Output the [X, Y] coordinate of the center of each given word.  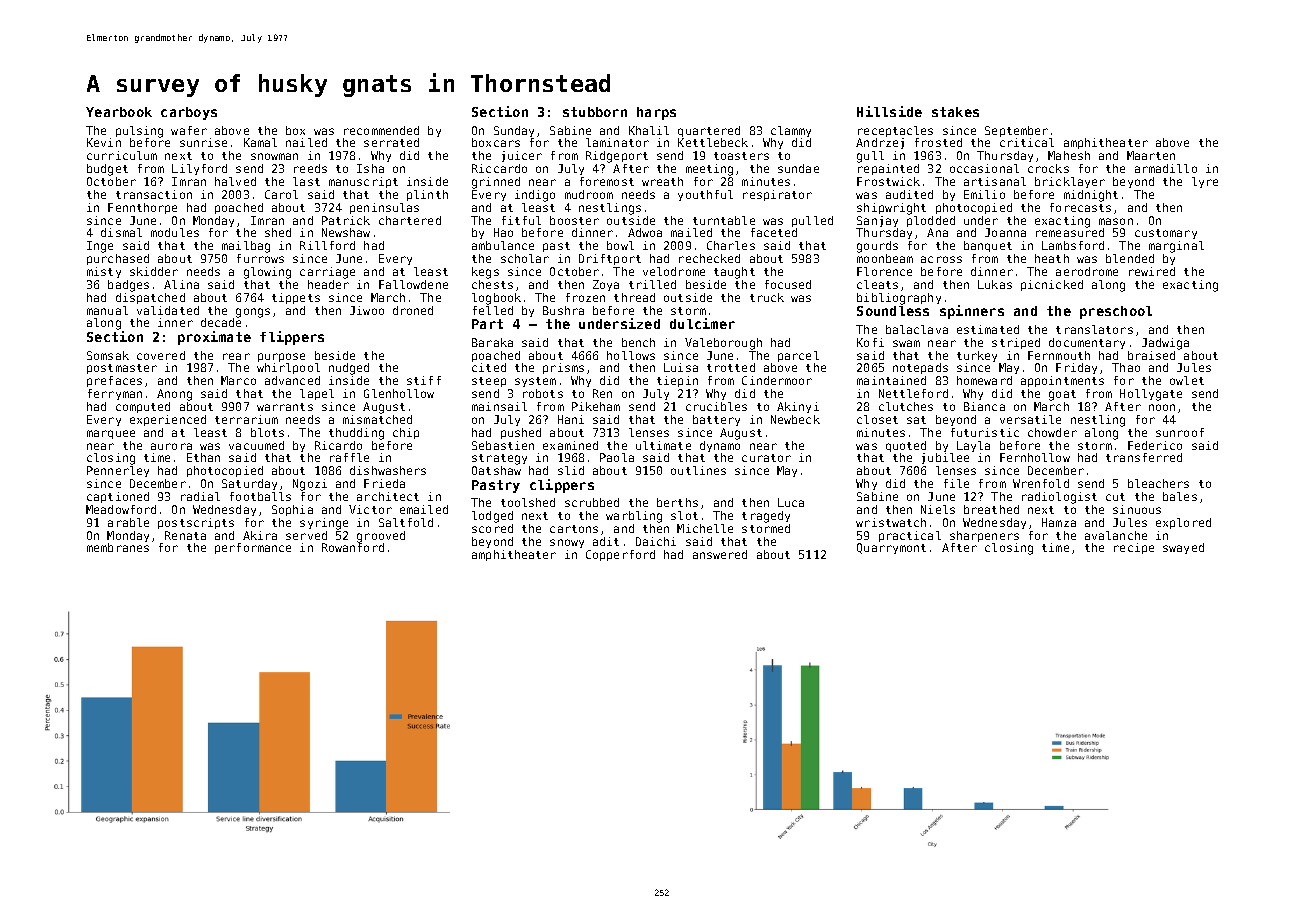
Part [487, 324]
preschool [1116, 312]
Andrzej [880, 143]
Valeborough [723, 344]
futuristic [985, 432]
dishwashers [388, 470]
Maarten [1151, 155]
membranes [118, 547]
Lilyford [199, 169]
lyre [1205, 182]
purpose [281, 357]
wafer [189, 130]
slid [571, 470]
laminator [617, 142]
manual [107, 310]
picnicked [1052, 285]
